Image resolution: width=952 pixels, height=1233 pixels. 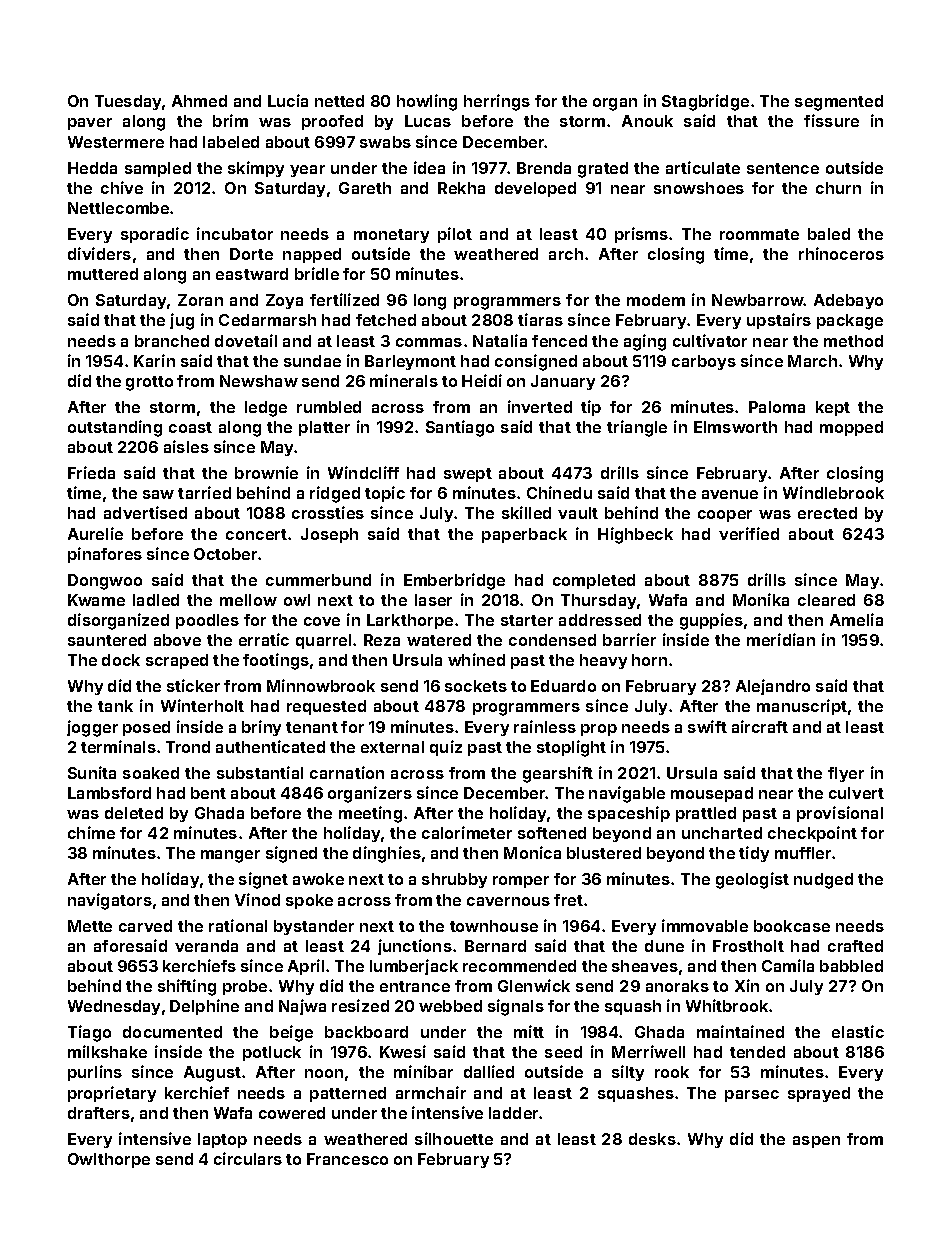 What do you see at coordinates (134, 813) in the page?
I see `deleted` at bounding box center [134, 813].
